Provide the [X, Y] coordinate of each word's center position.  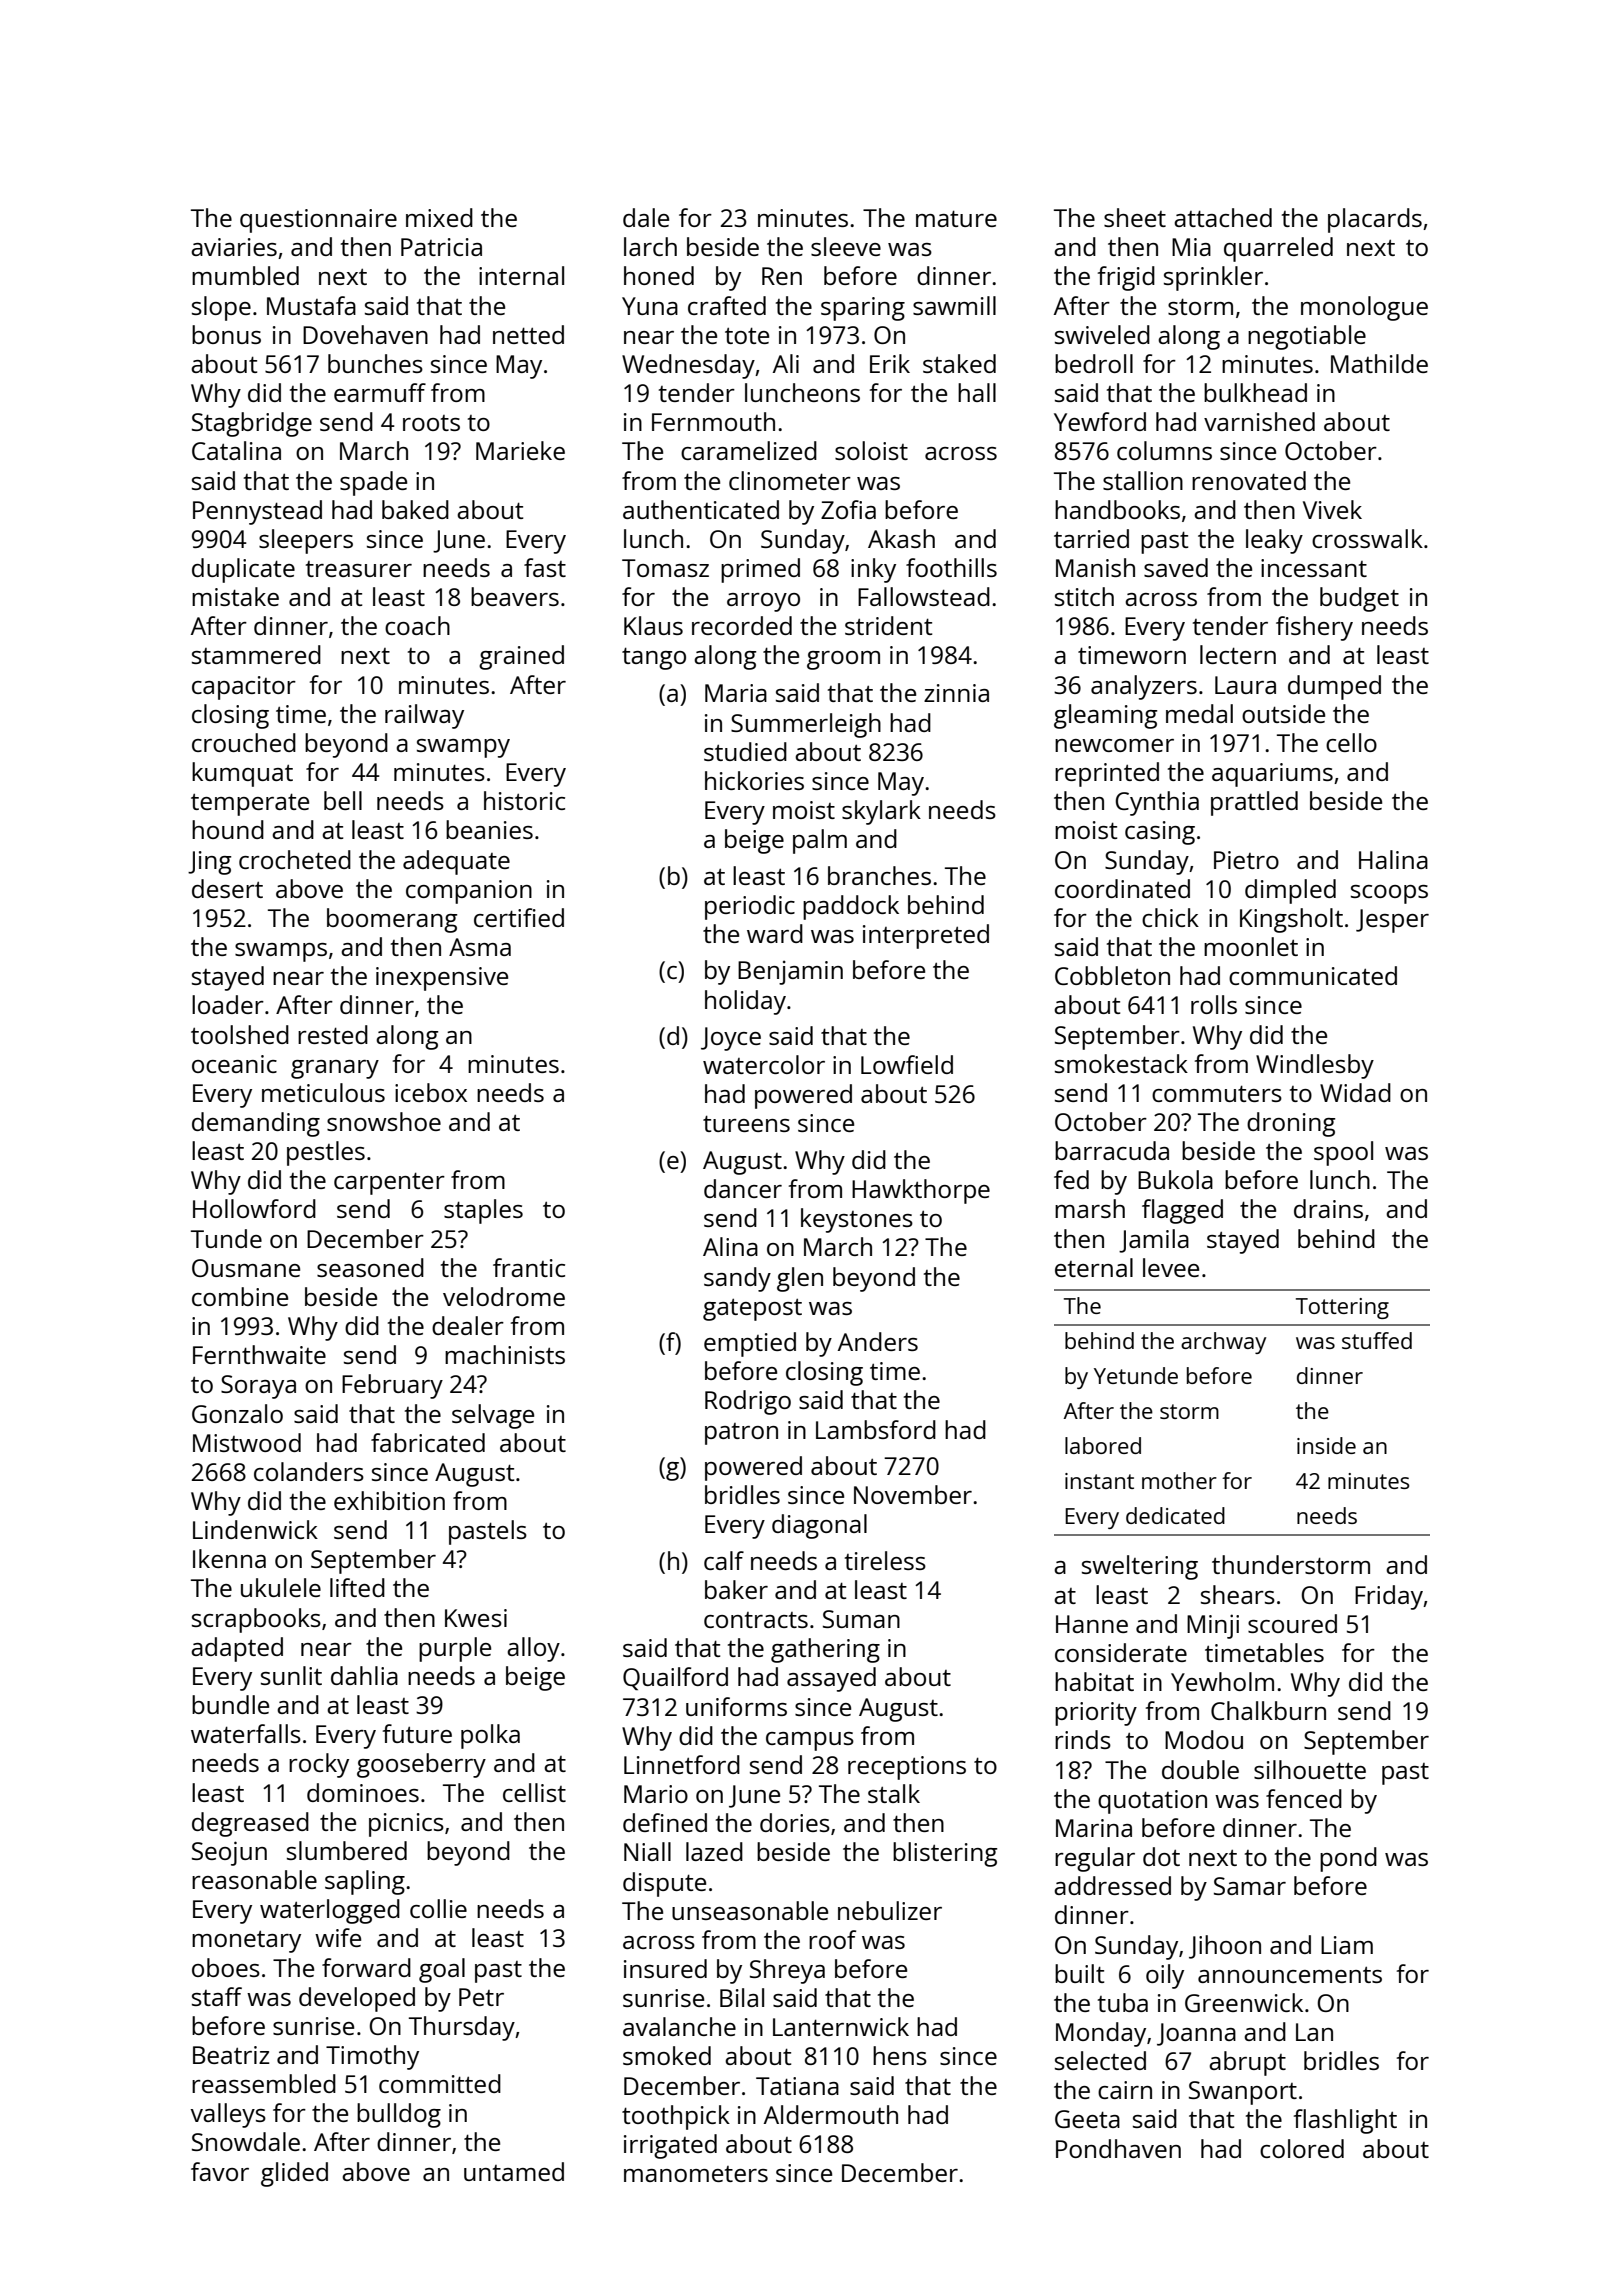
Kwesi [476, 1618]
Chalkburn [1268, 1710]
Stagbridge [252, 424]
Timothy [372, 2057]
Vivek [1332, 509]
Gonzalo [237, 1413]
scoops [1389, 894]
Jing [209, 863]
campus [810, 1741]
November [913, 1494]
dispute [664, 1884]
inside [1326, 1445]
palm [820, 841]
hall [977, 392]
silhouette [1310, 1769]
